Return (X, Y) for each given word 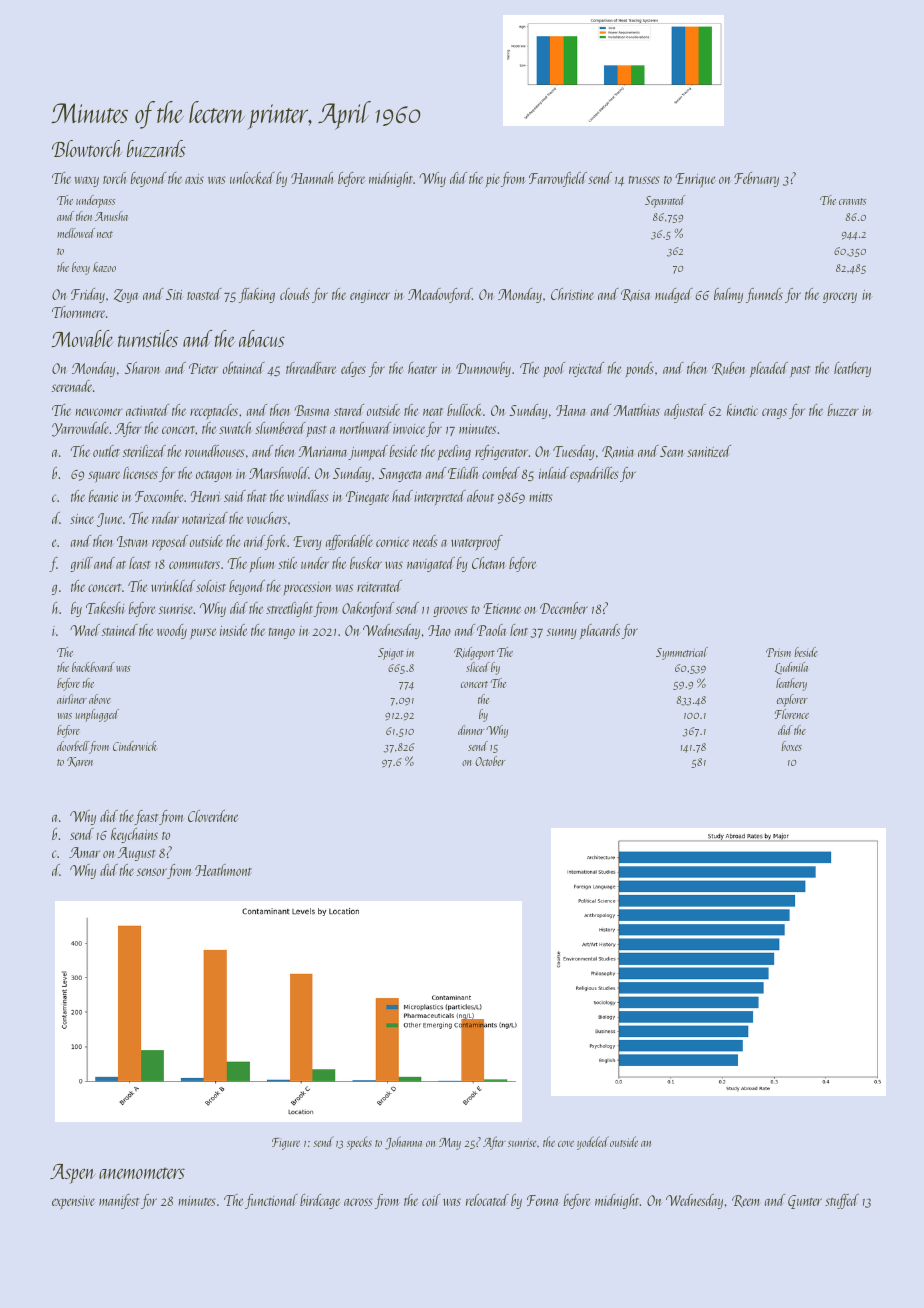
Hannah (312, 178)
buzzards (156, 148)
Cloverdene (213, 816)
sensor (152, 872)
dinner (471, 730)
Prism (778, 652)
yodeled (593, 1143)
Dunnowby (483, 369)
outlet (106, 451)
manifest (119, 1201)
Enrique (695, 180)
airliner (72, 699)
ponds (639, 370)
